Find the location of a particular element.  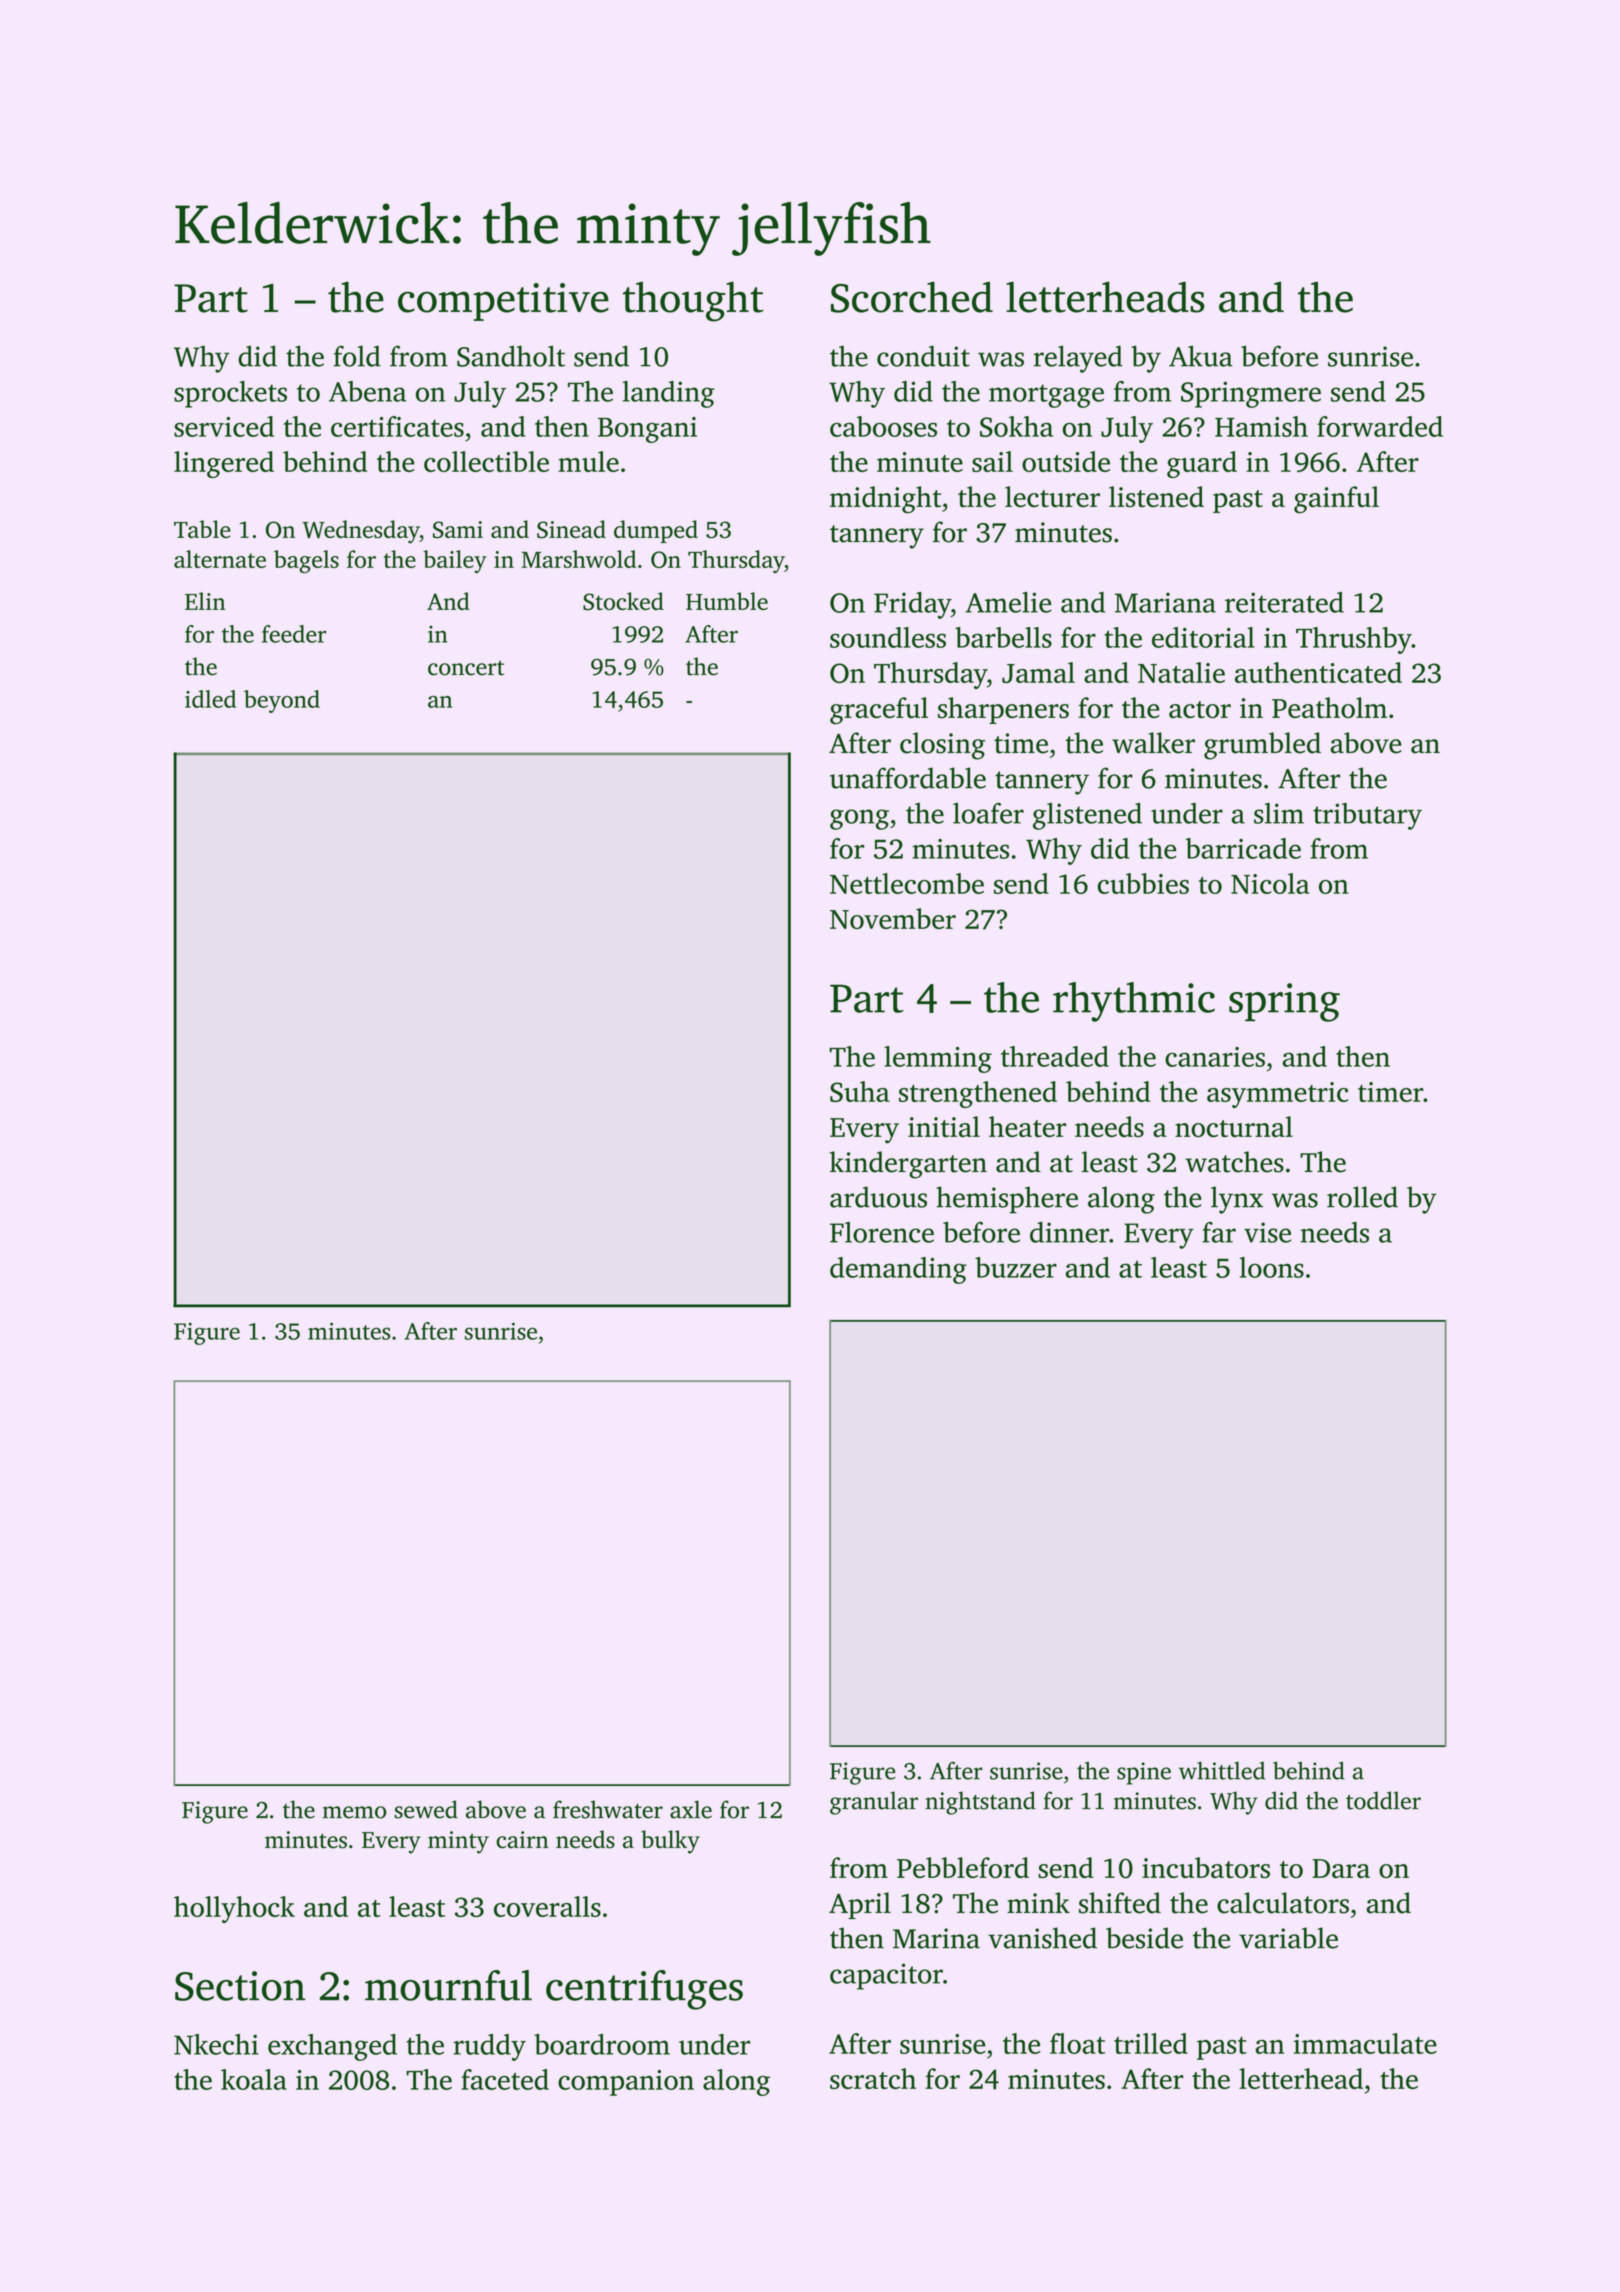

memo is located at coordinates (354, 1812).
